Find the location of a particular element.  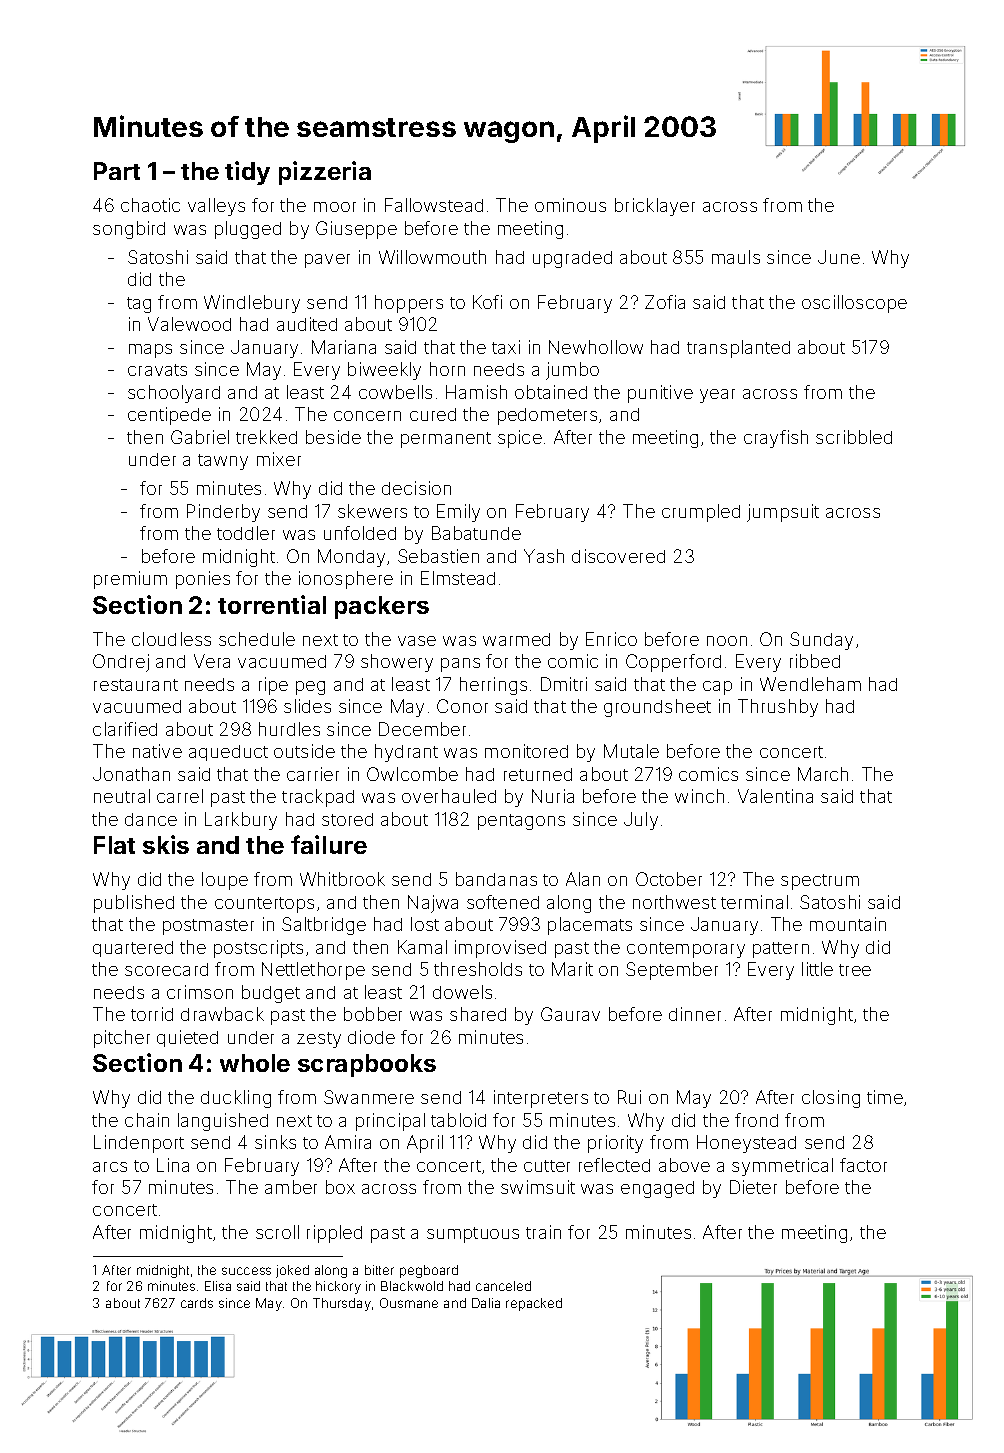

trekked is located at coordinates (266, 437).
